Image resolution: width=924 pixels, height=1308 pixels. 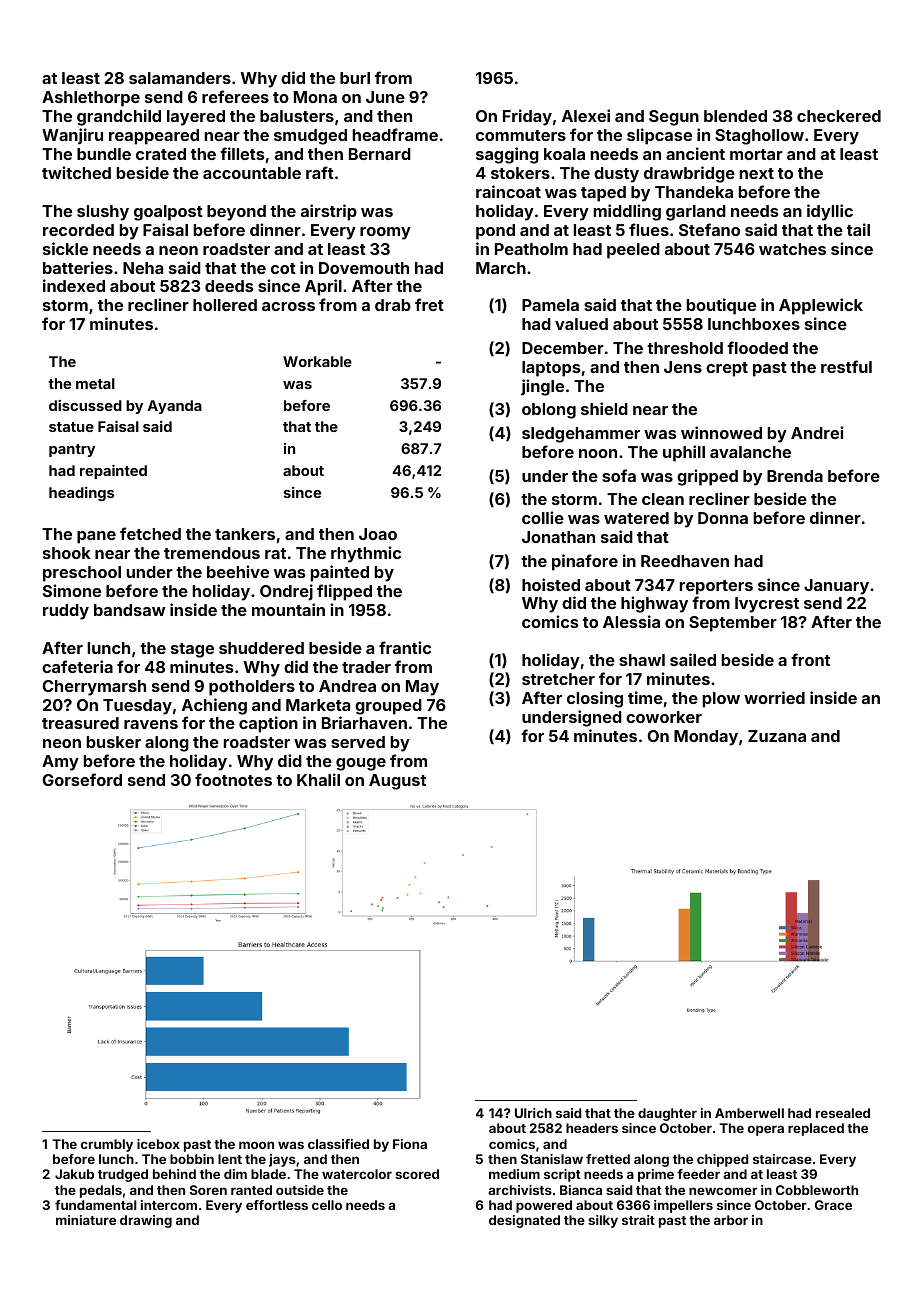 What do you see at coordinates (72, 450) in the page?
I see `pantry` at bounding box center [72, 450].
